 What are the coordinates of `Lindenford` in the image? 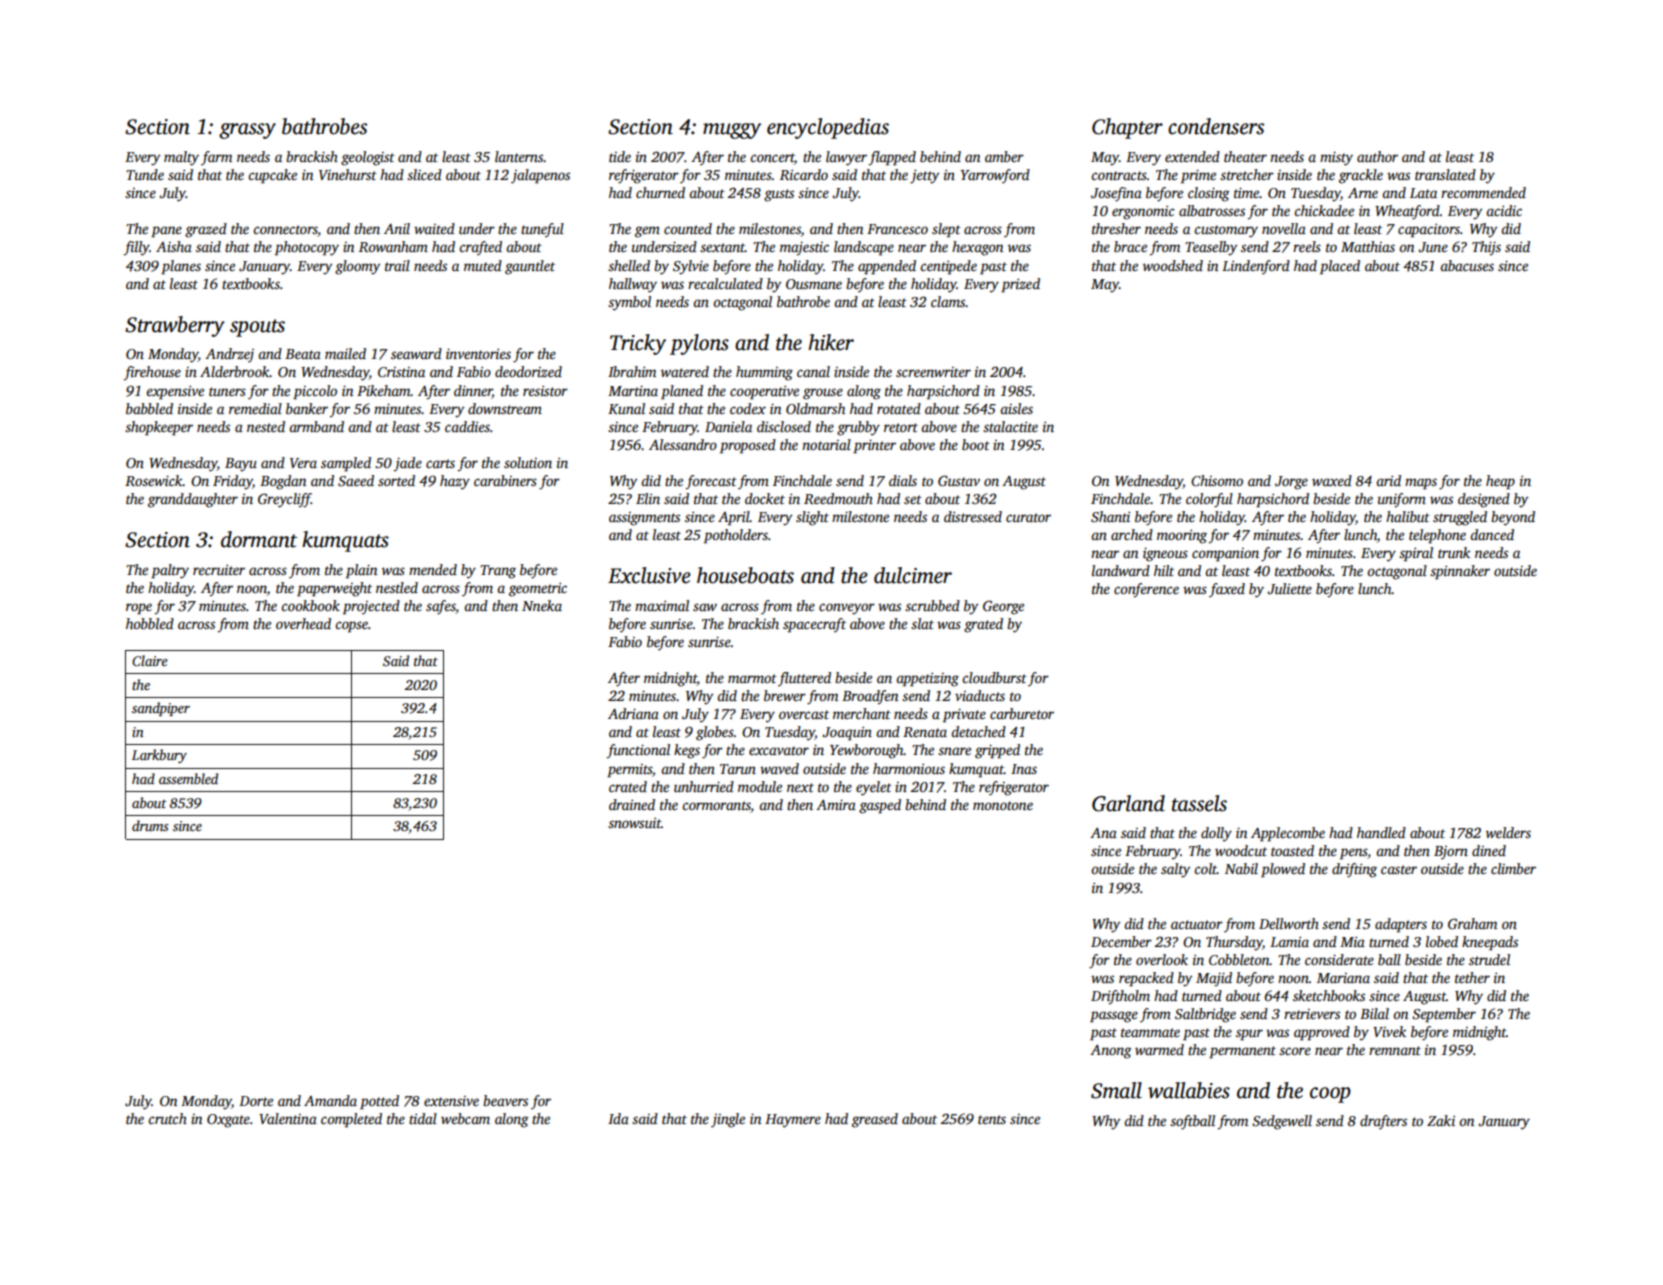 It's located at (1256, 267).
